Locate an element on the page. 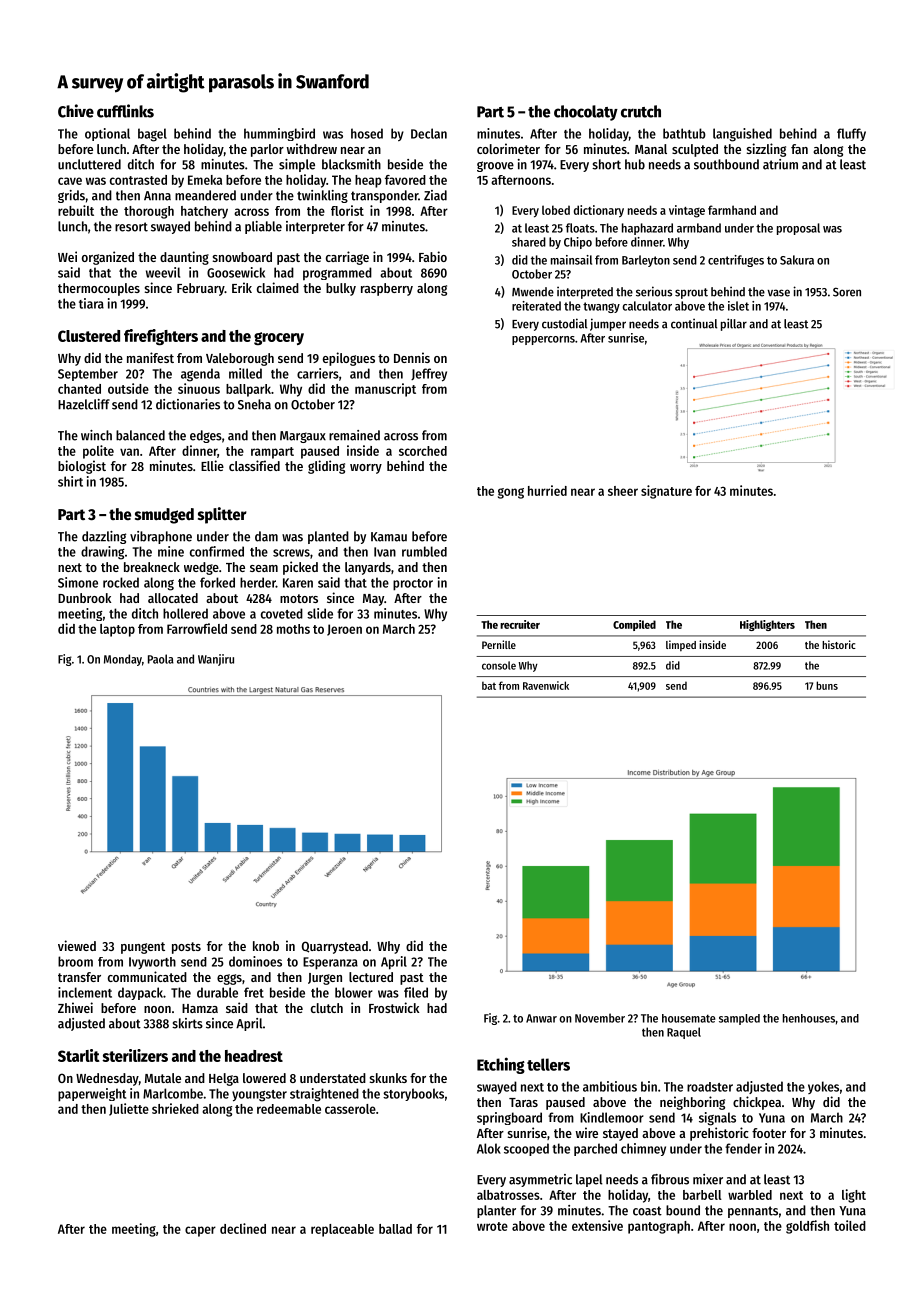 Image resolution: width=924 pixels, height=1308 pixels. Jeroen is located at coordinates (344, 630).
